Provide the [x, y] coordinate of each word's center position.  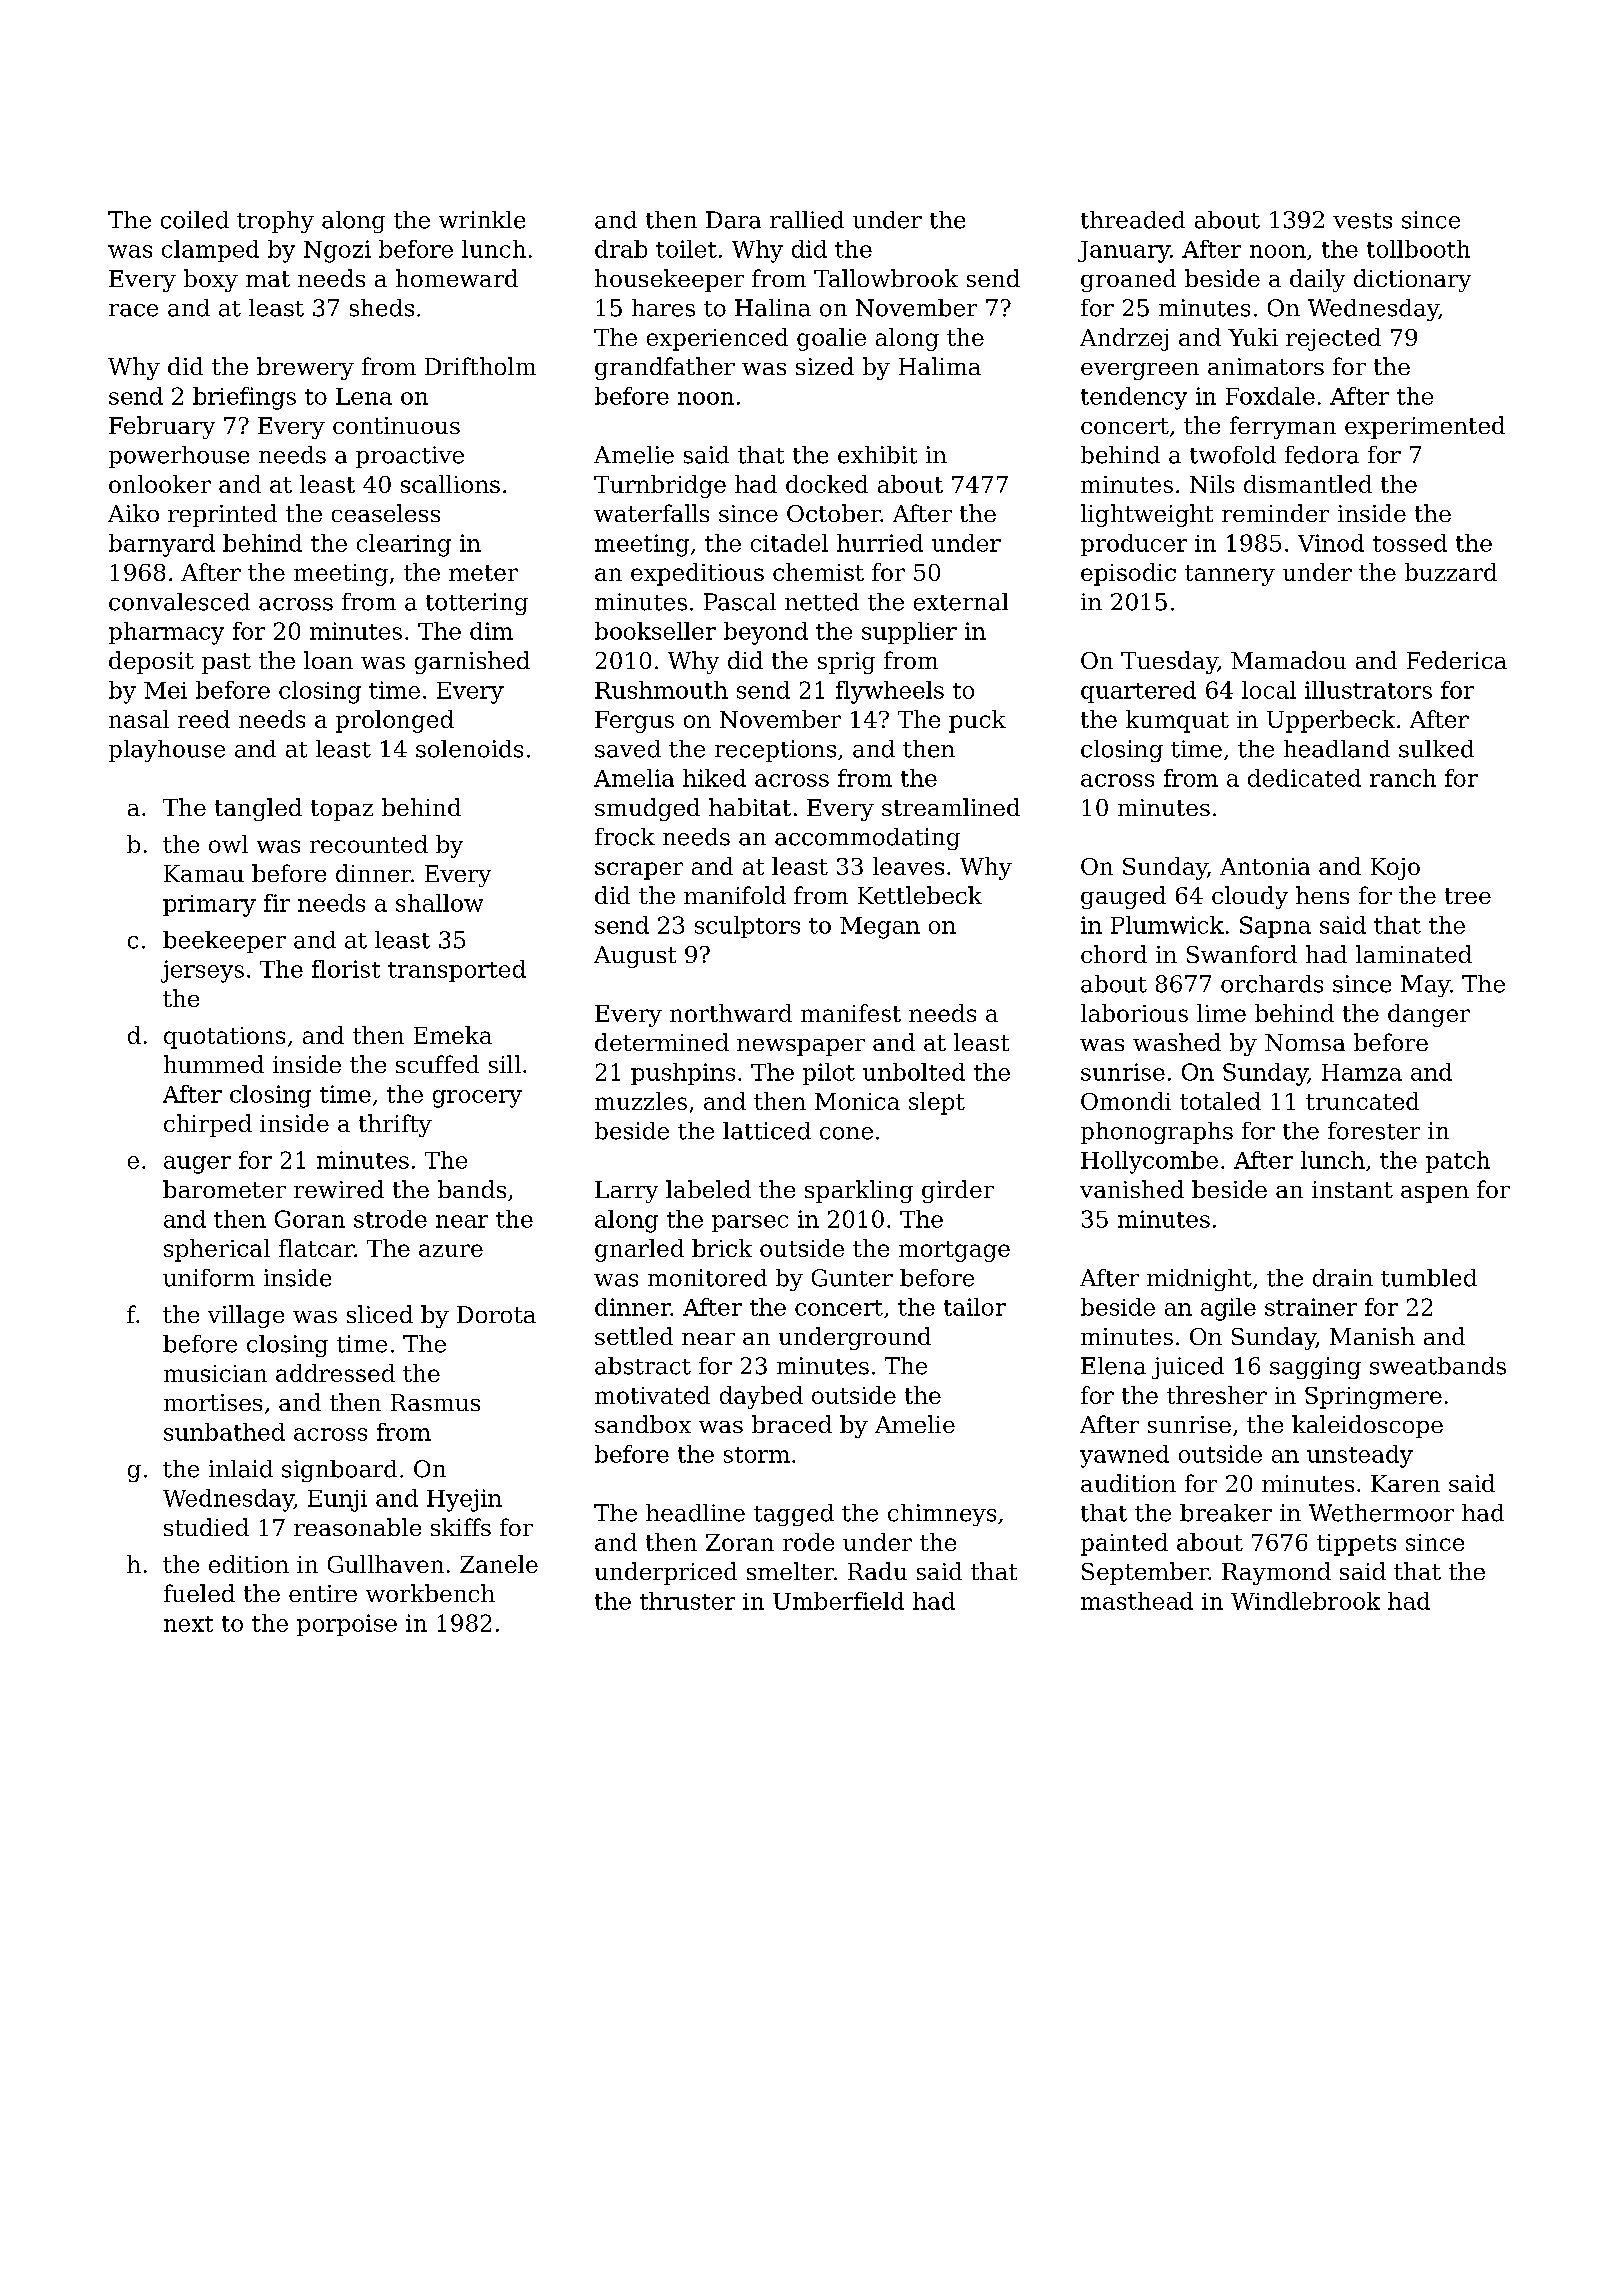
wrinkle [482, 220]
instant [1352, 1189]
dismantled [1308, 484]
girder [958, 1191]
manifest [851, 1013]
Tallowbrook [886, 278]
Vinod [1331, 543]
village [246, 1316]
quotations [224, 1038]
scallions [450, 484]
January [1124, 252]
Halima [940, 366]
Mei [165, 690]
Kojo [1395, 869]
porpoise [347, 1625]
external [961, 602]
